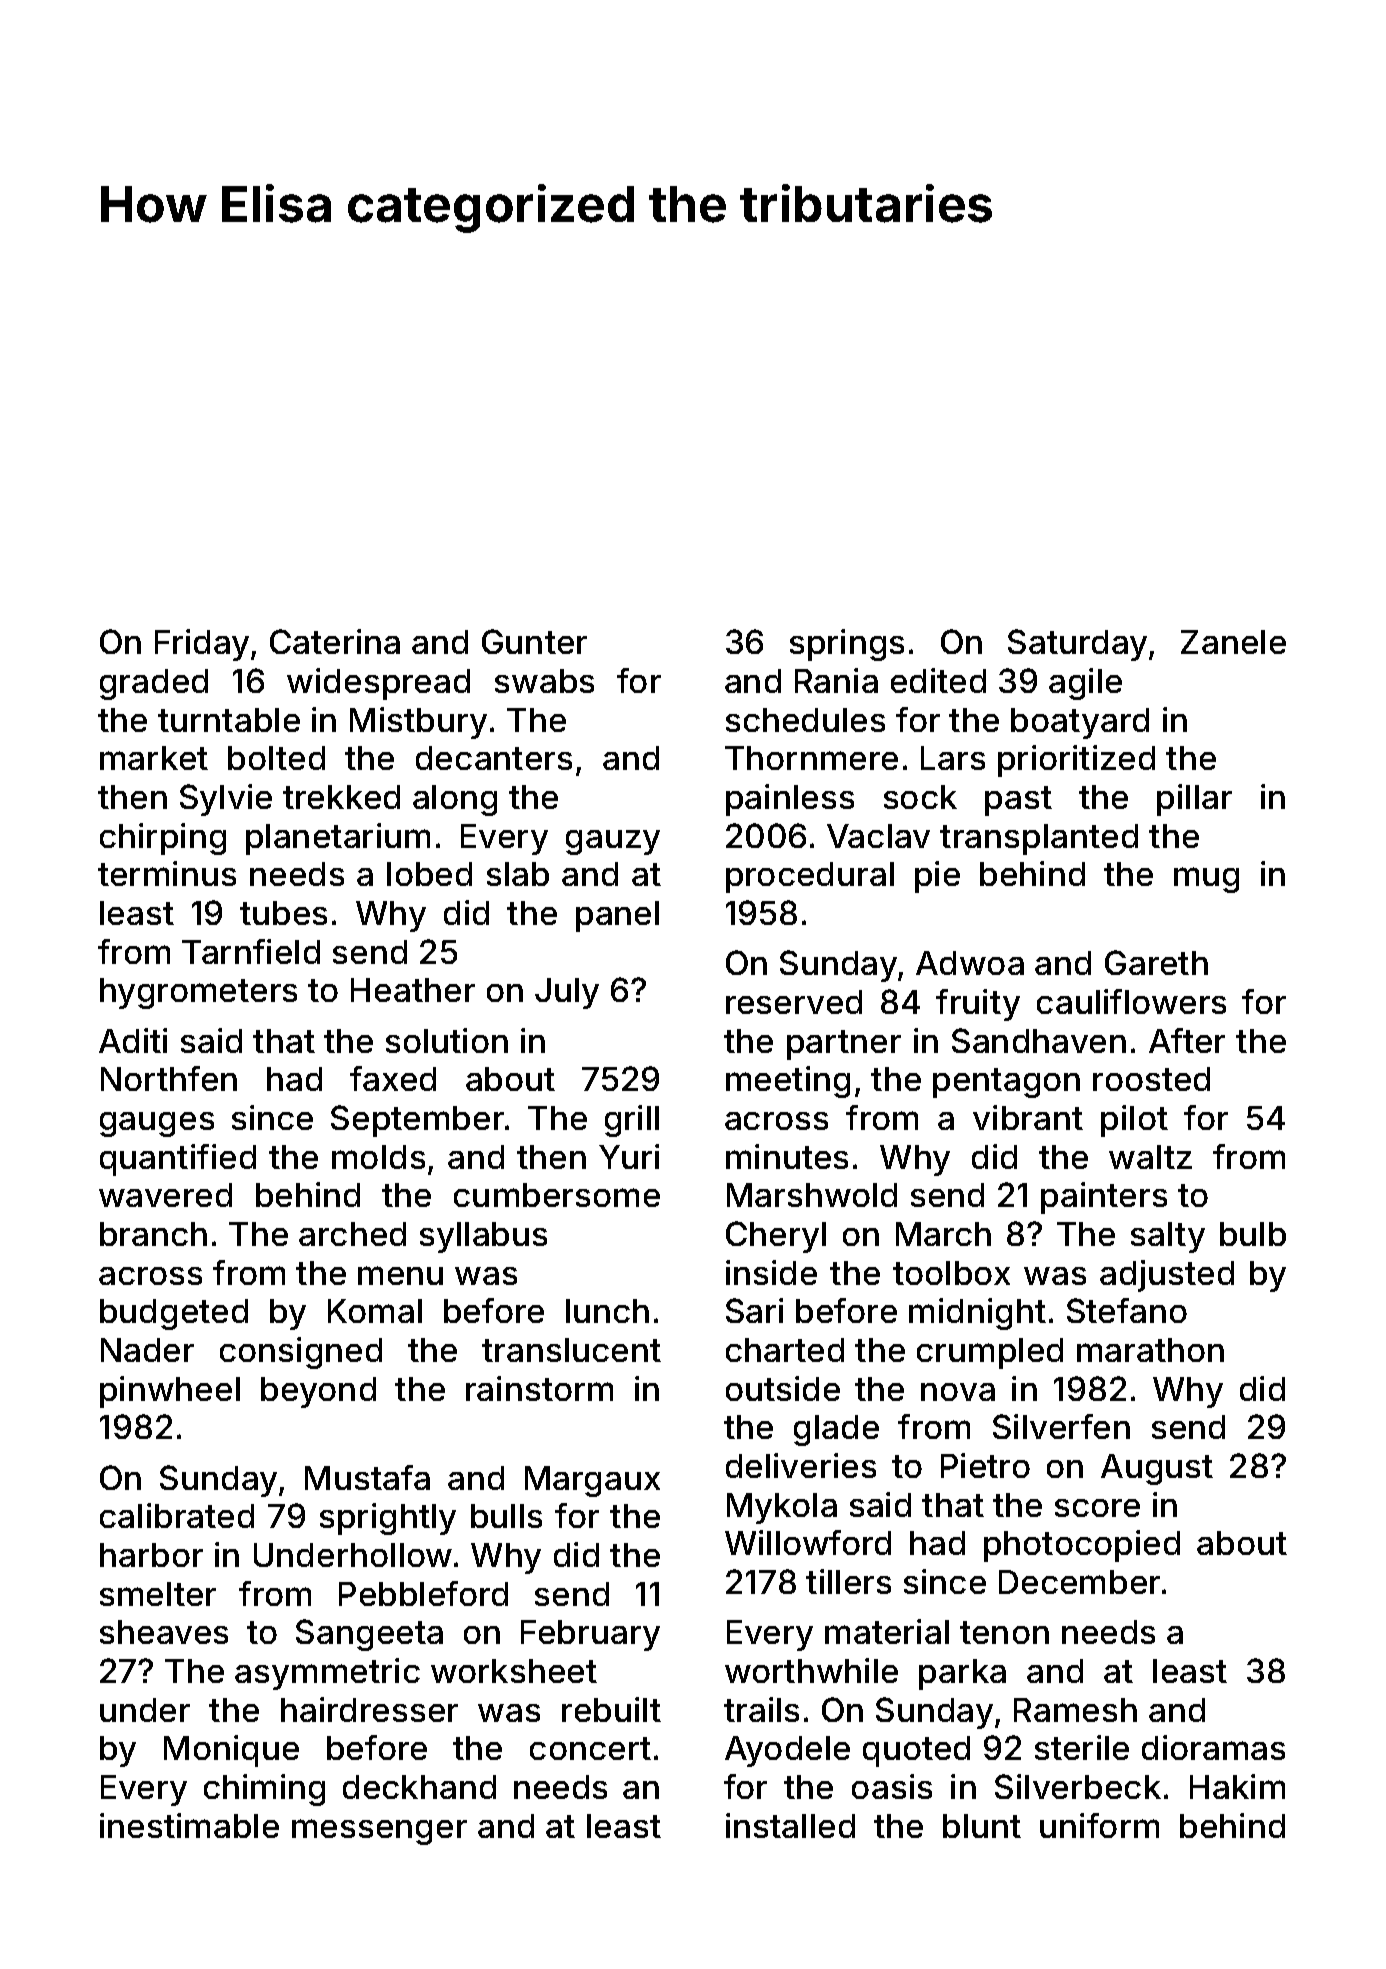 Image resolution: width=1386 pixels, height=1969 pixels. Describe the element at coordinates (1099, 1825) in the screenshot. I see `uniform` at that location.
